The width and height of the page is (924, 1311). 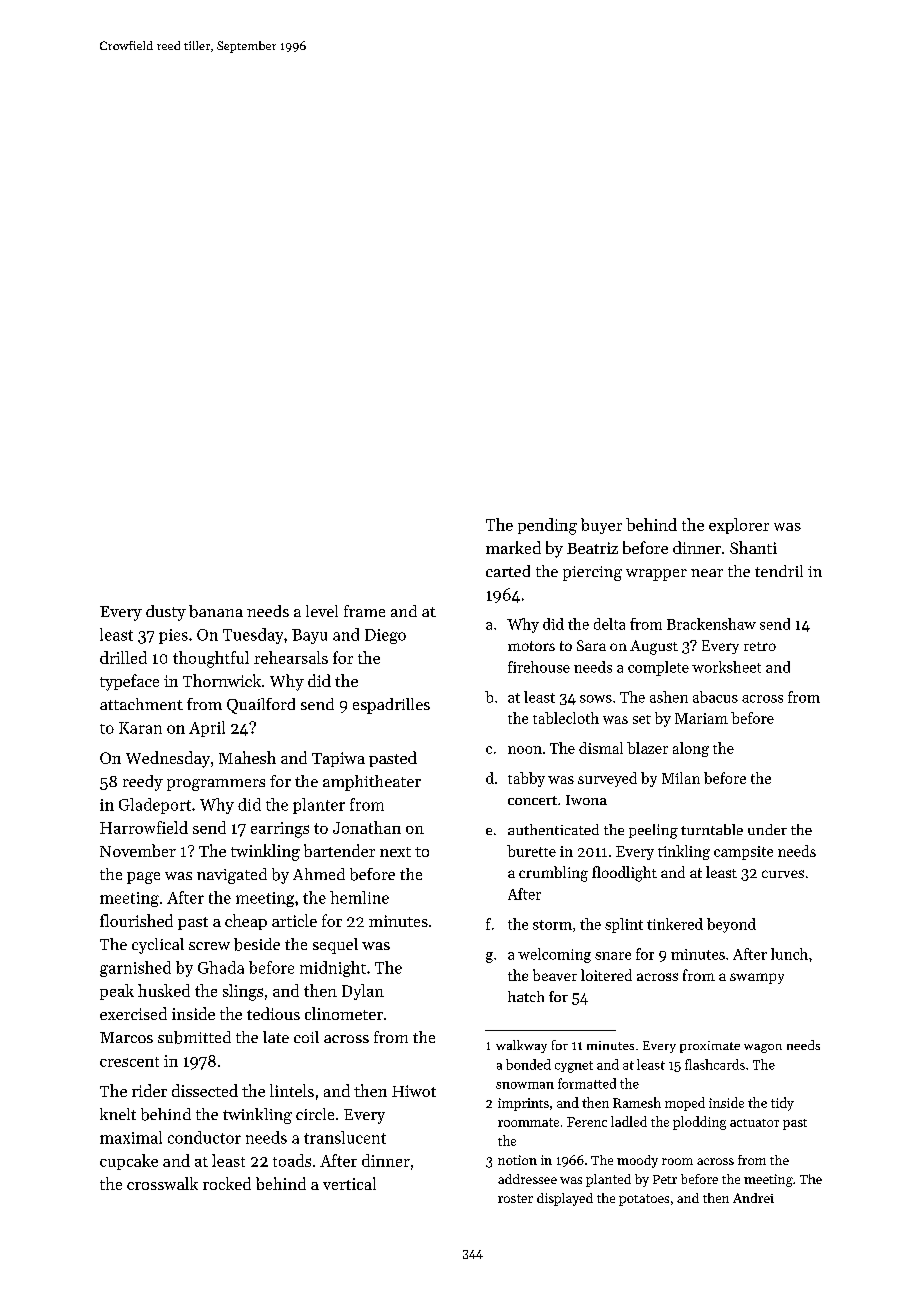 What do you see at coordinates (166, 613) in the page?
I see `dusty` at bounding box center [166, 613].
